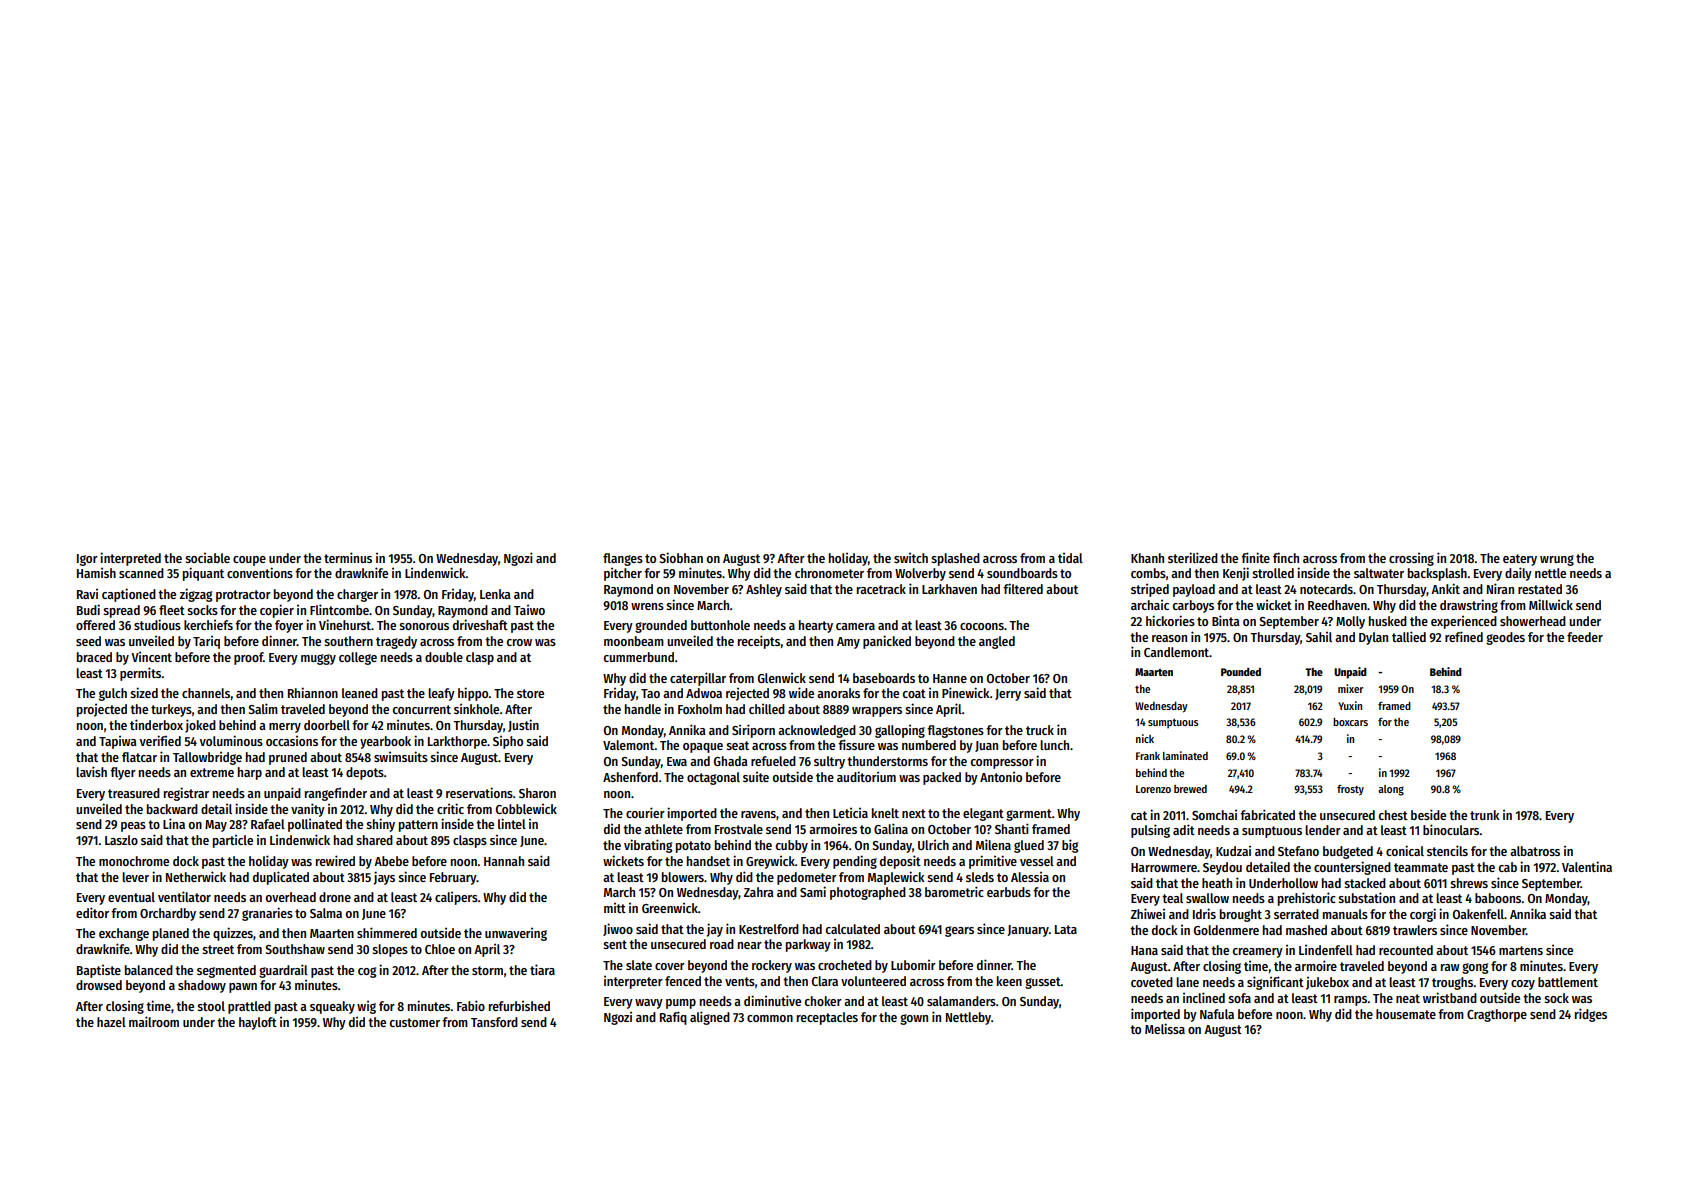 The image size is (1690, 1195). What do you see at coordinates (1190, 789) in the document?
I see `brewed` at bounding box center [1190, 789].
